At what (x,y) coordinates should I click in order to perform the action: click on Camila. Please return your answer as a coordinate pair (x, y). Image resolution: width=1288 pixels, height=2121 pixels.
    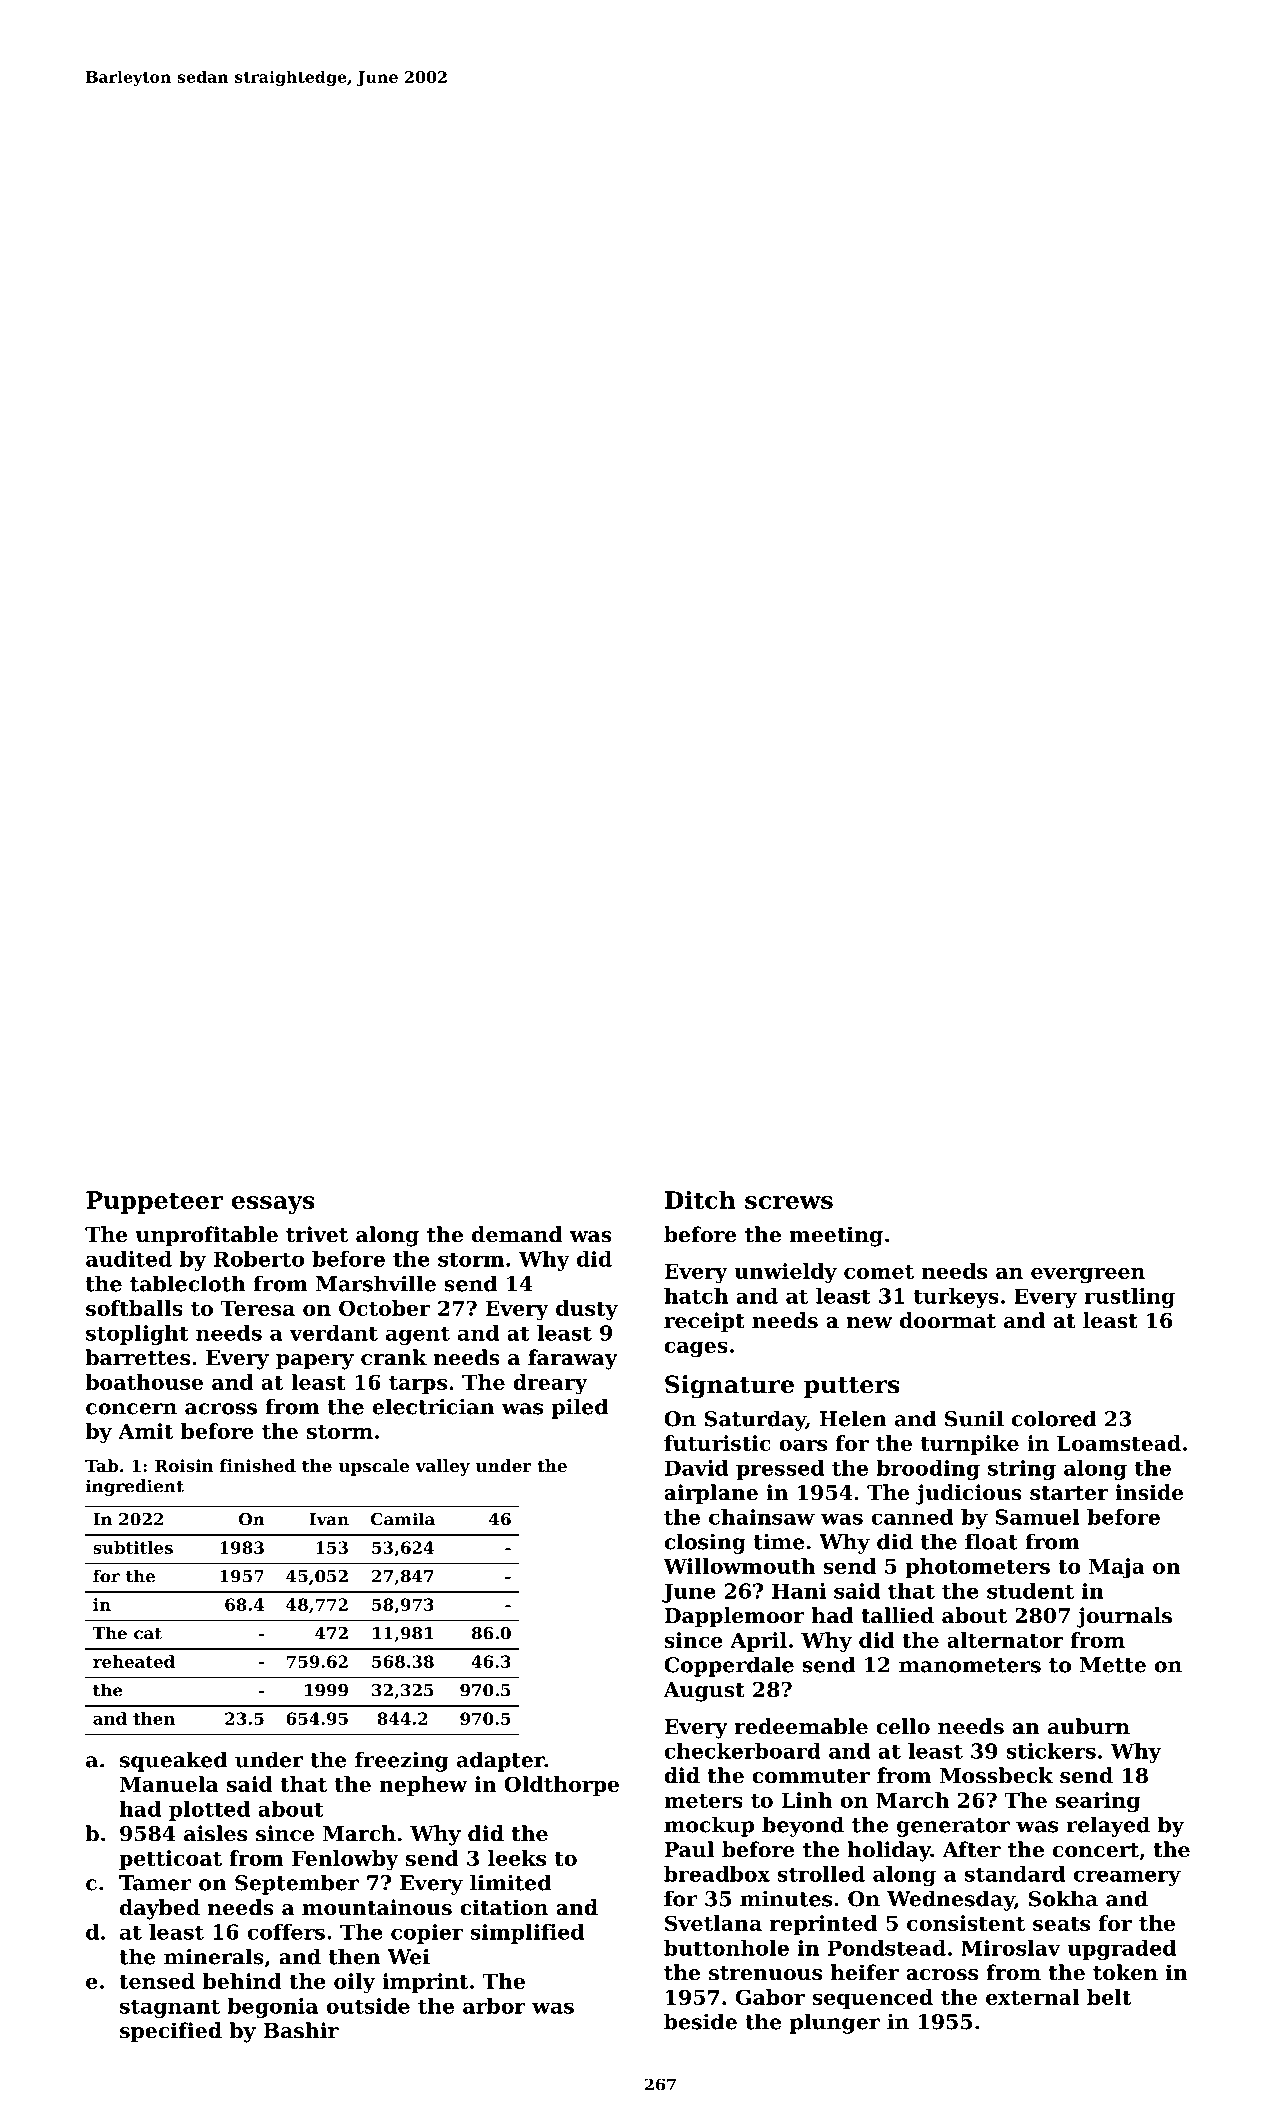
    Looking at the image, I should click on (403, 1519).
